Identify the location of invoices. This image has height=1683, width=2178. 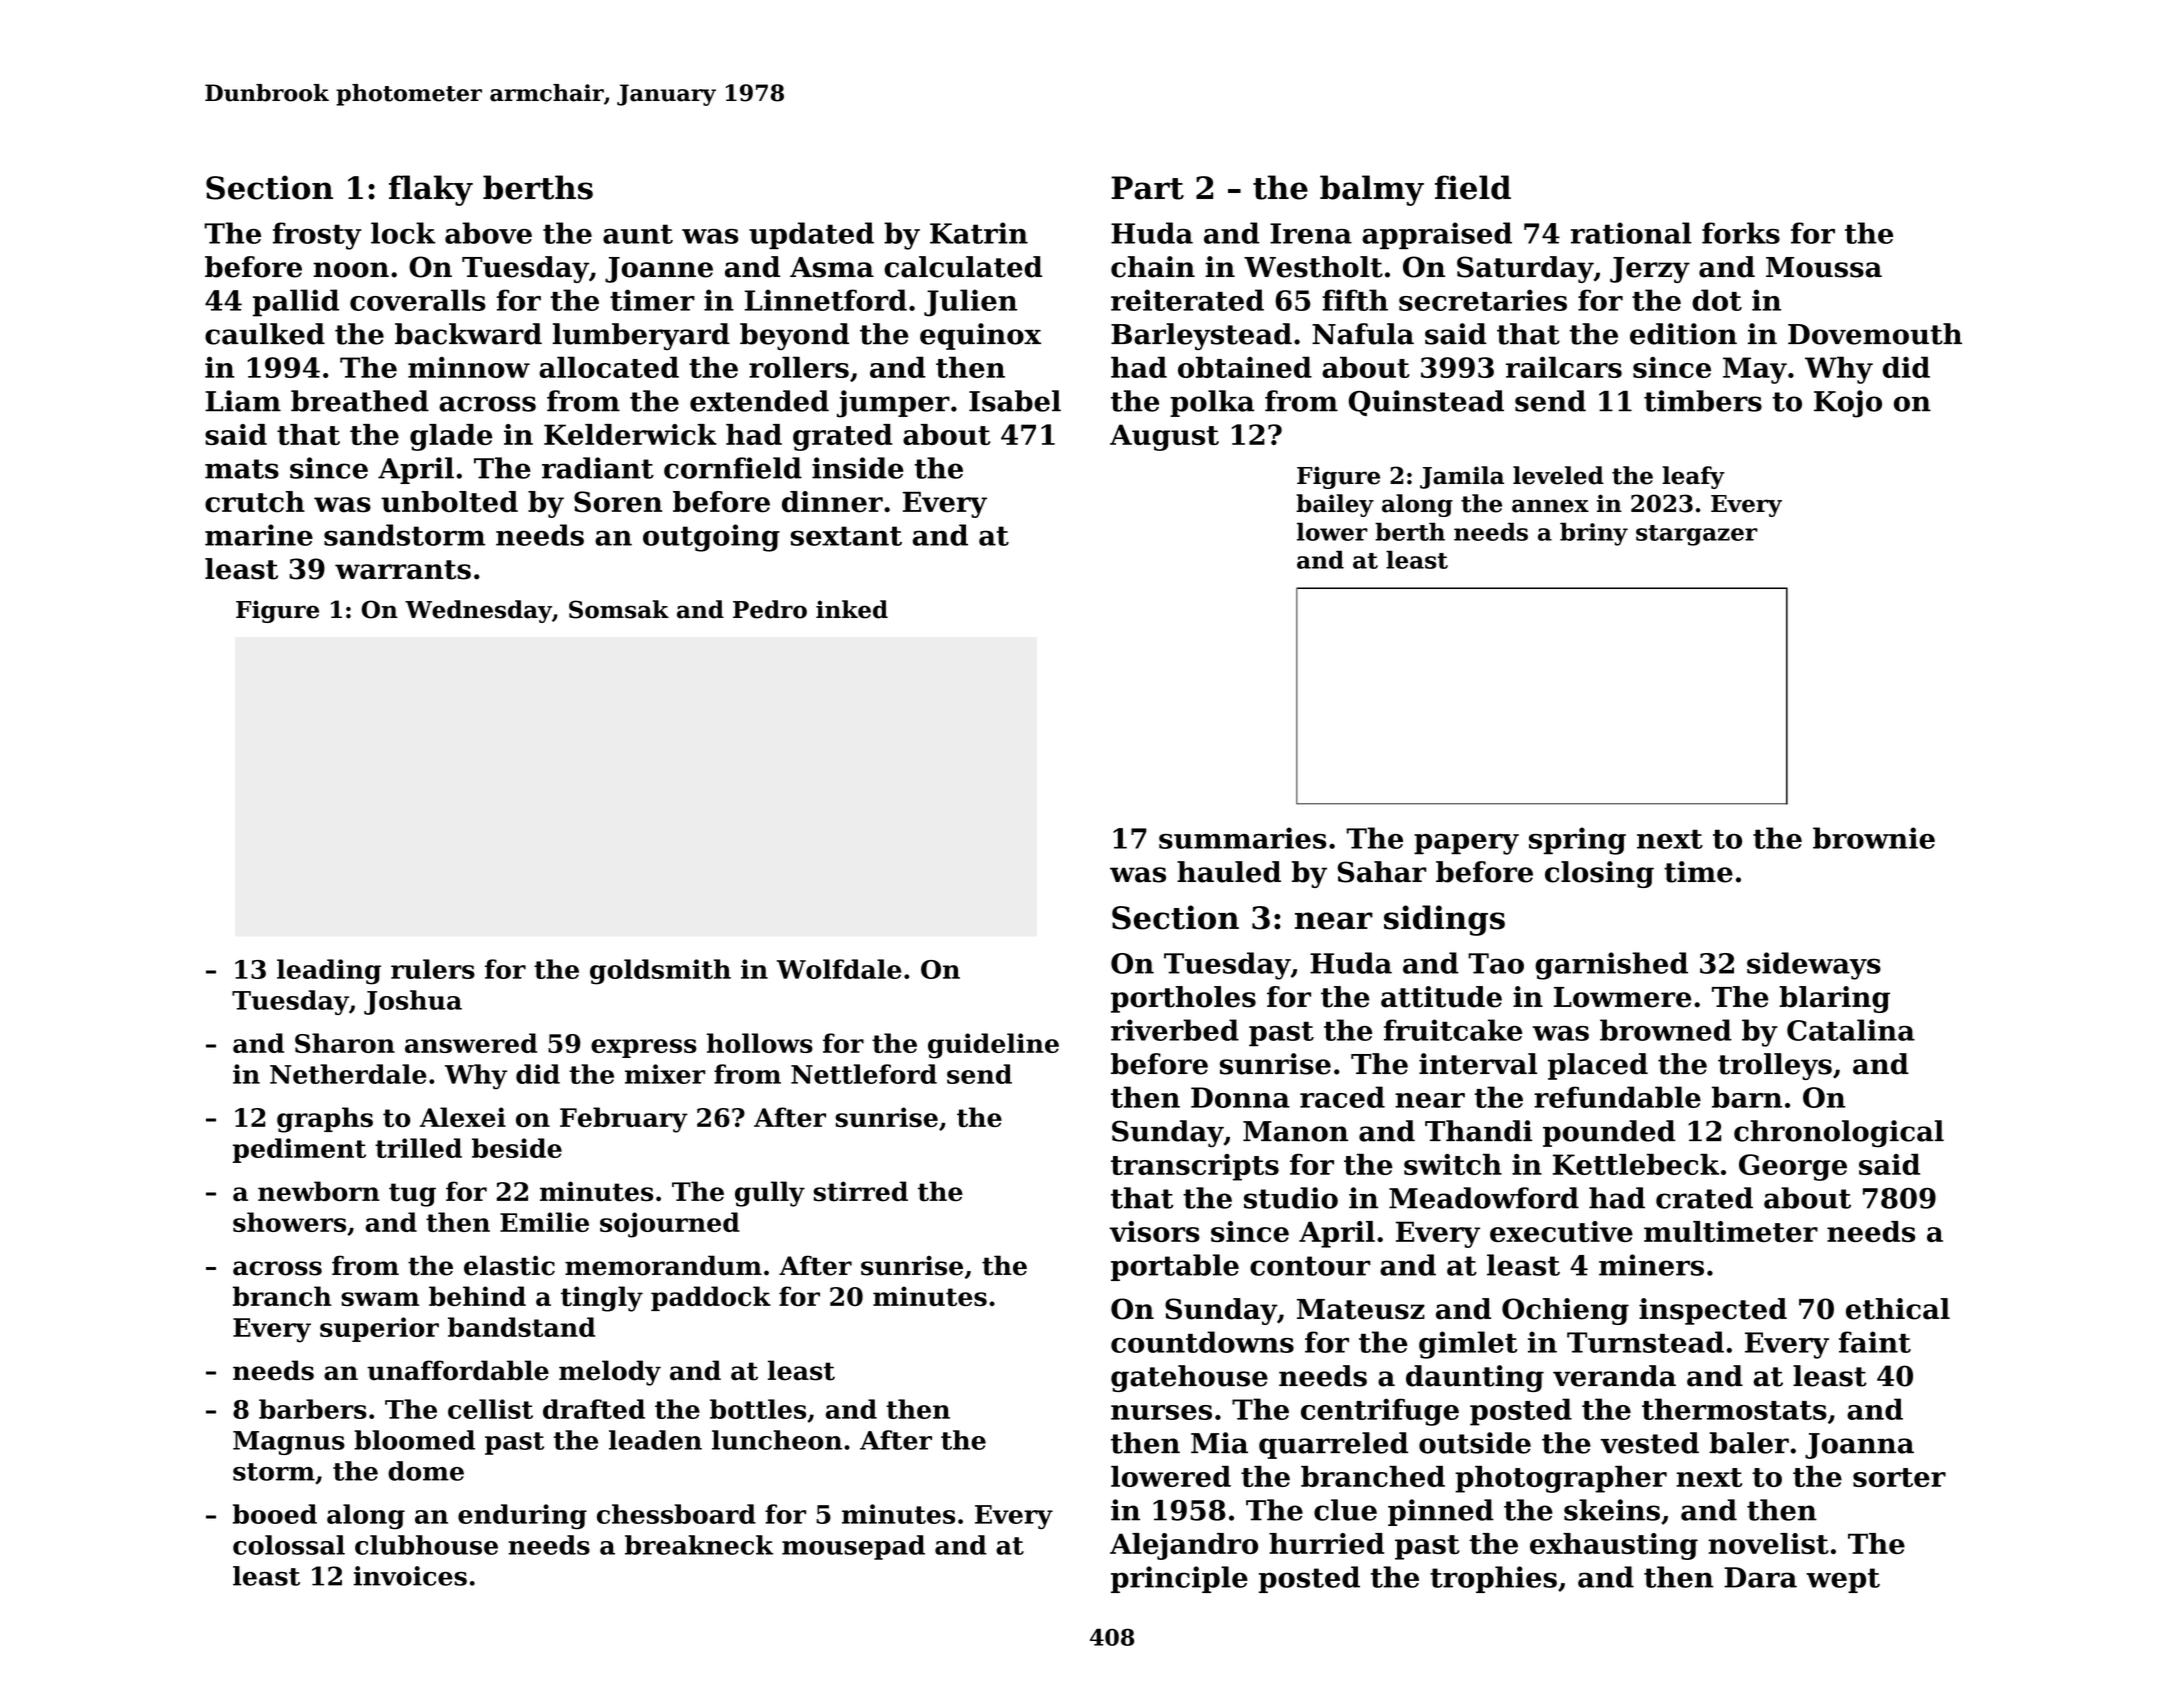
(410, 1576).
